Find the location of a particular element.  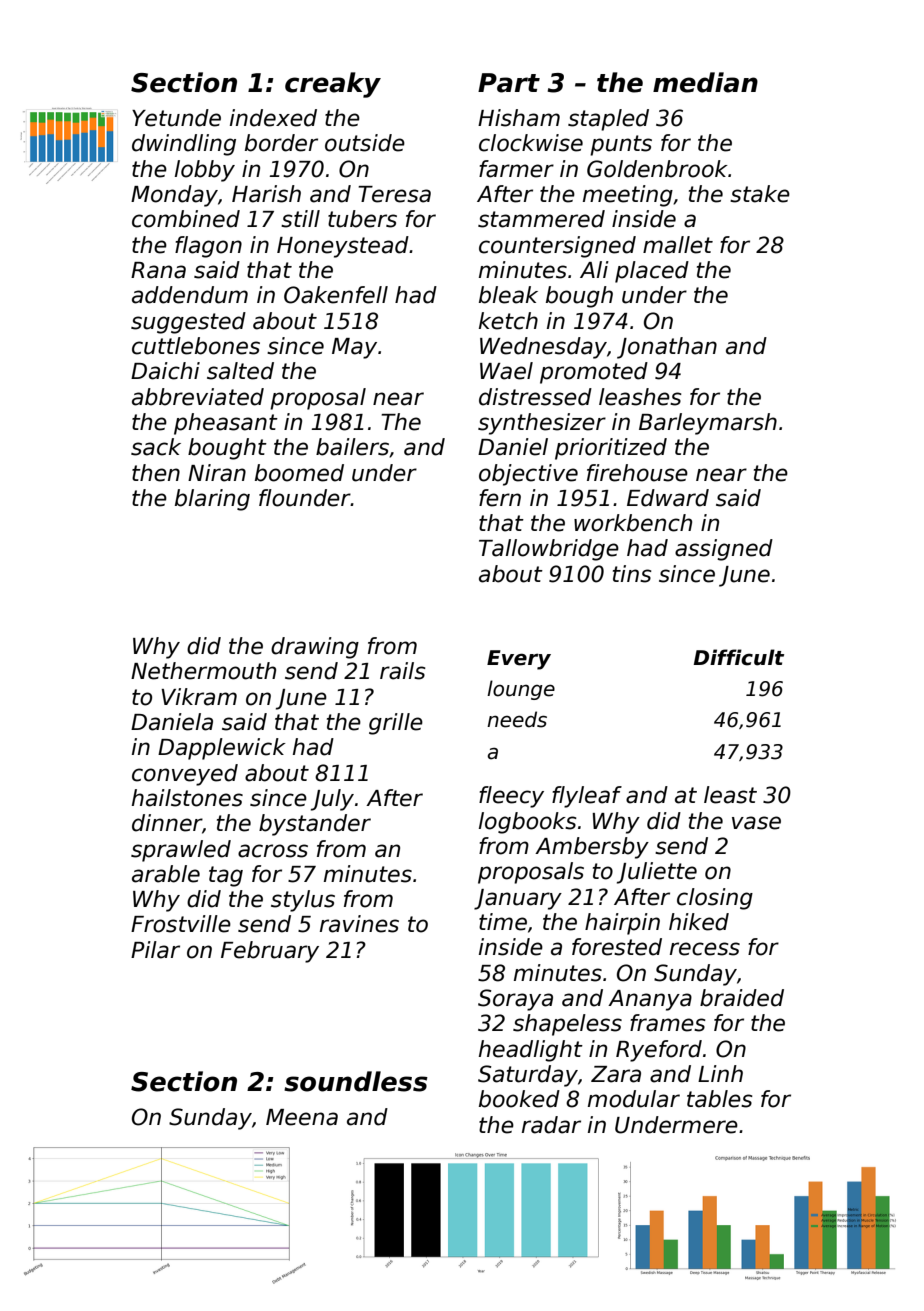

least is located at coordinates (730, 795).
